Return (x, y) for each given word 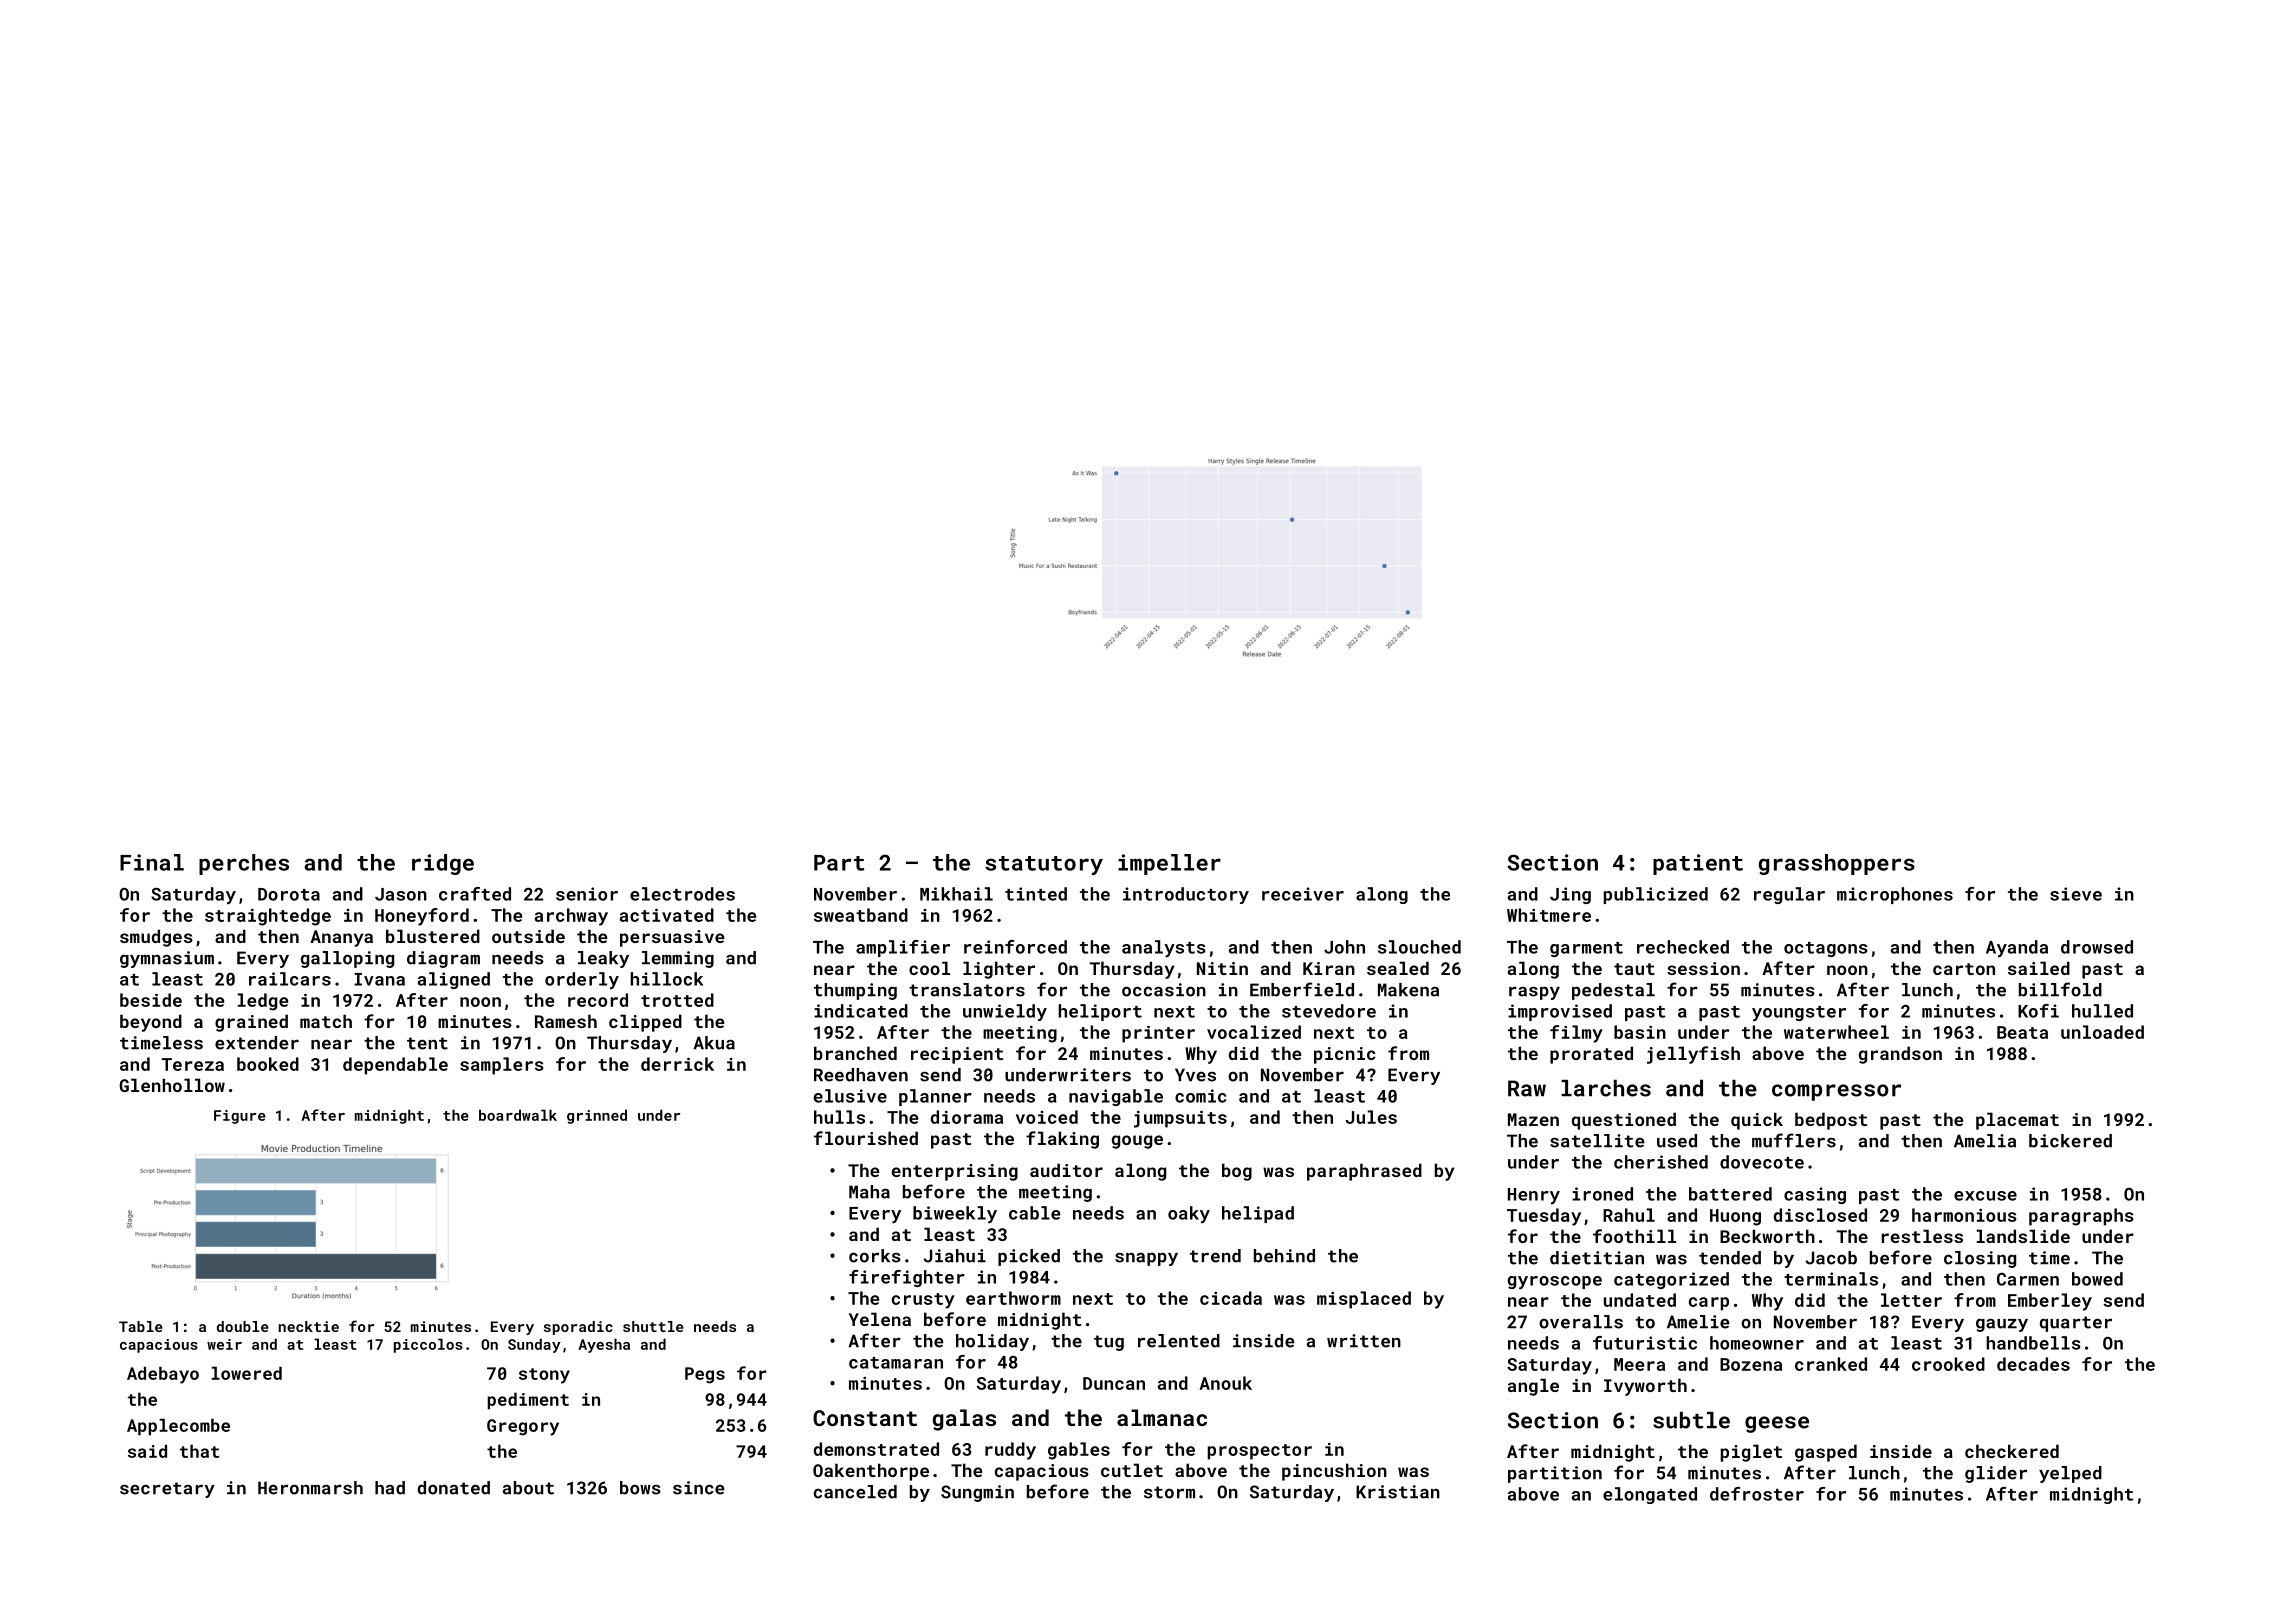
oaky (1189, 1214)
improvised (1560, 1012)
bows (640, 1488)
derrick (677, 1064)
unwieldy (1005, 1012)
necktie (309, 1326)
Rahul (1629, 1215)
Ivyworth (1645, 1387)
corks (875, 1256)
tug (1109, 1343)
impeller (1169, 864)
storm (1169, 1492)
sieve (2076, 894)
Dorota (289, 894)
